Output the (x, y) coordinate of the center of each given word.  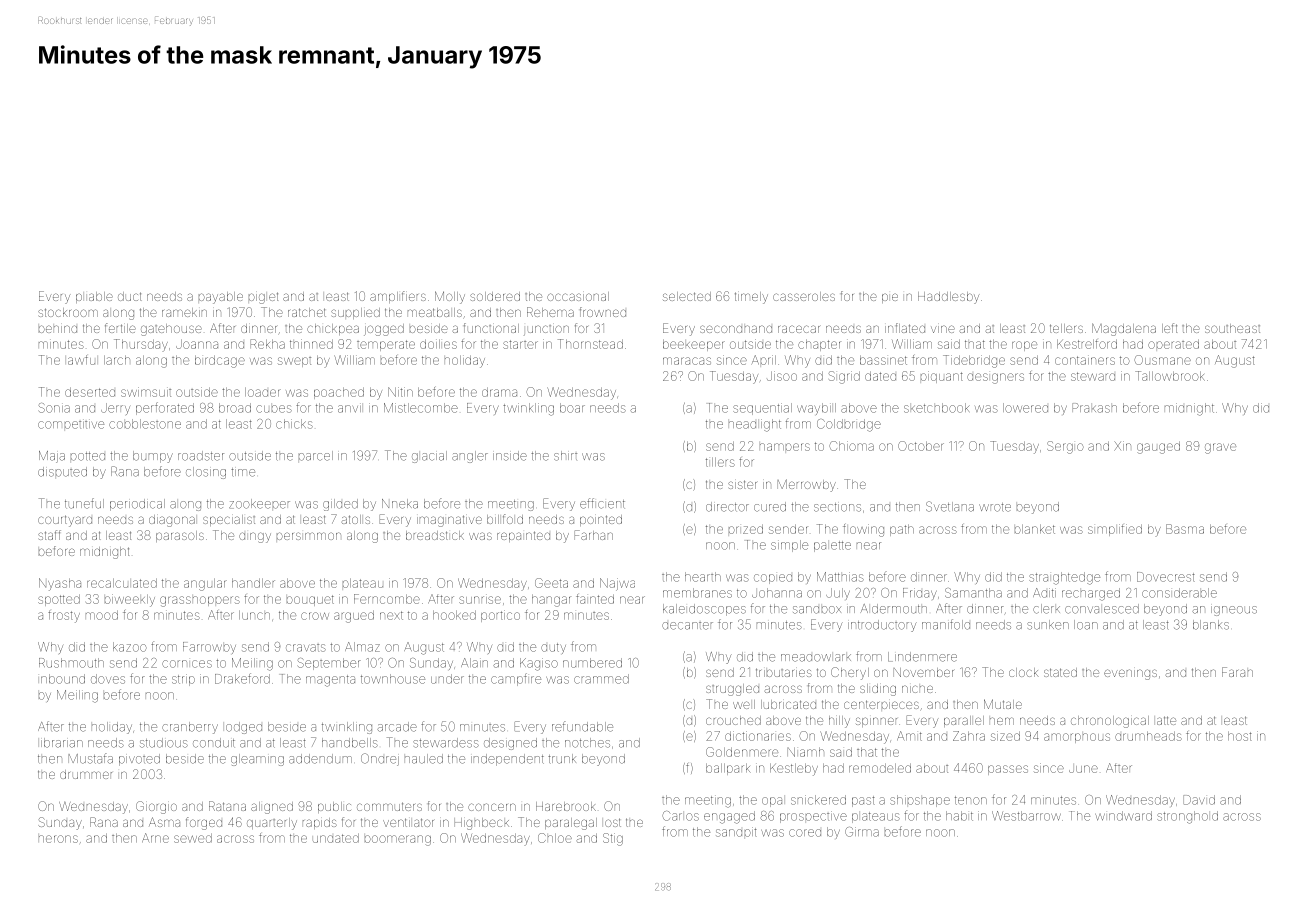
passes (1008, 770)
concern (492, 807)
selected (687, 296)
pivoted (139, 760)
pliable (94, 297)
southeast (1232, 328)
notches (587, 743)
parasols (180, 536)
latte (1166, 720)
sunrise (480, 600)
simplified (1115, 530)
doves (108, 679)
